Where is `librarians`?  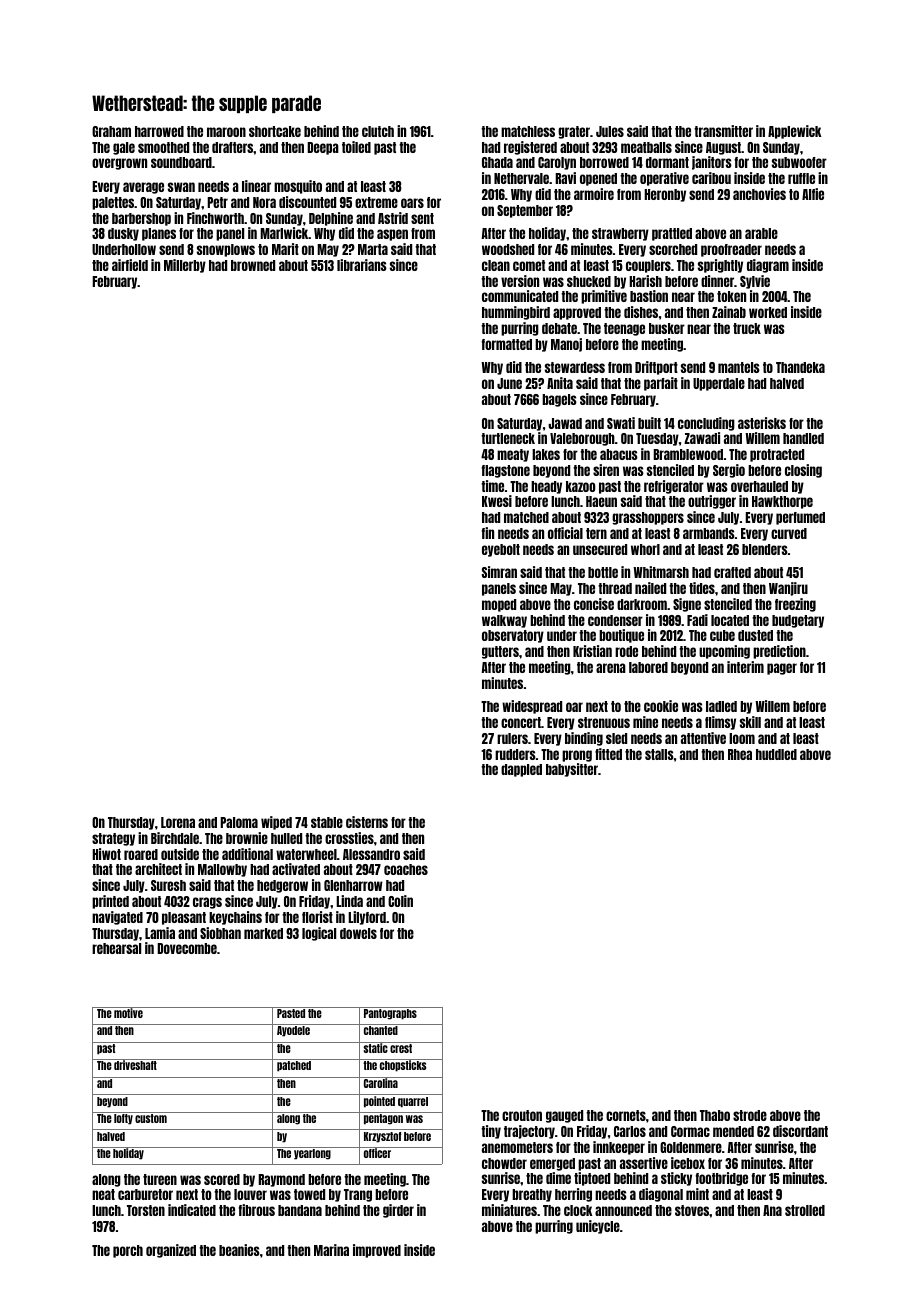 librarians is located at coordinates (362, 265).
